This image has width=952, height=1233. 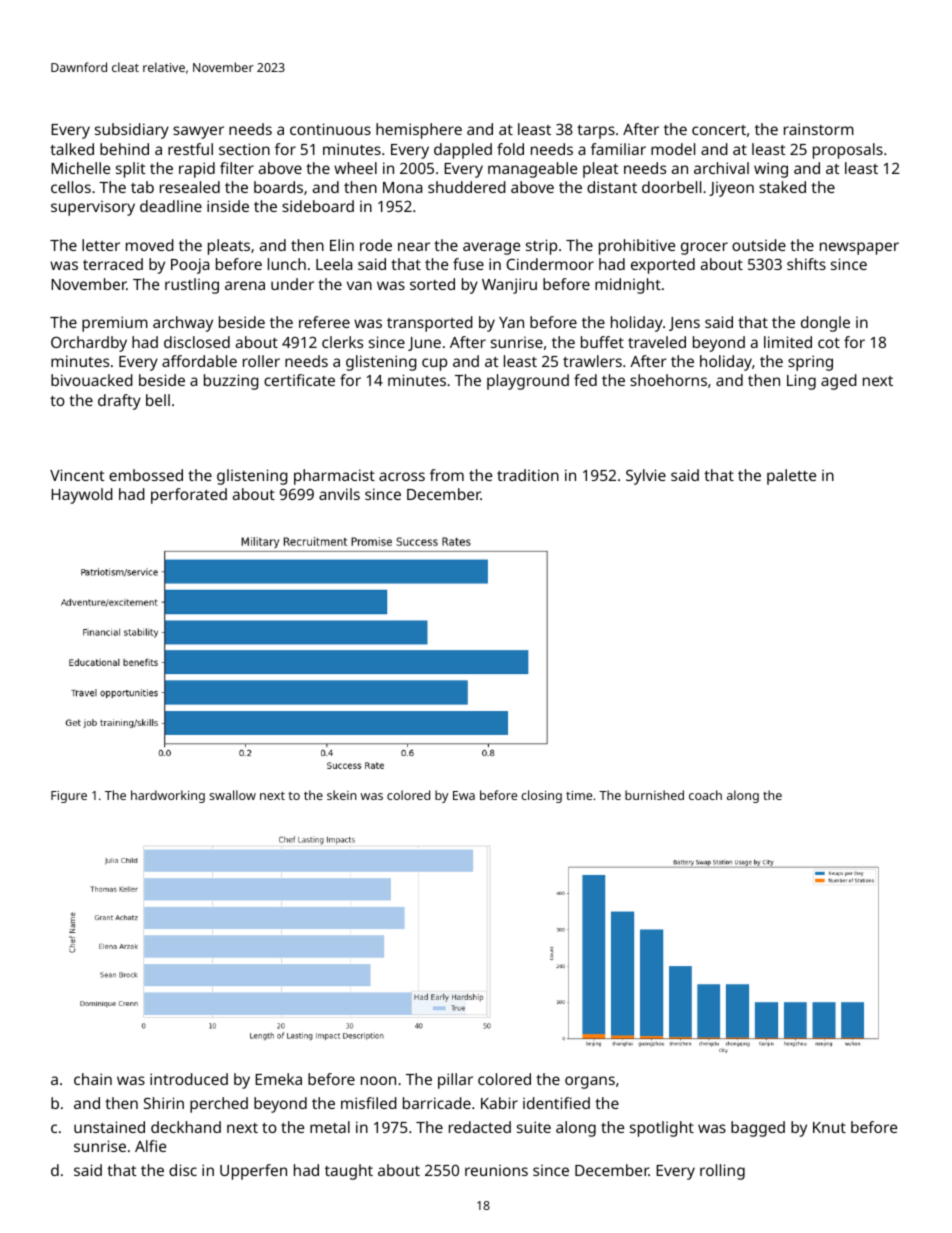 What do you see at coordinates (839, 382) in the image?
I see `aged` at bounding box center [839, 382].
